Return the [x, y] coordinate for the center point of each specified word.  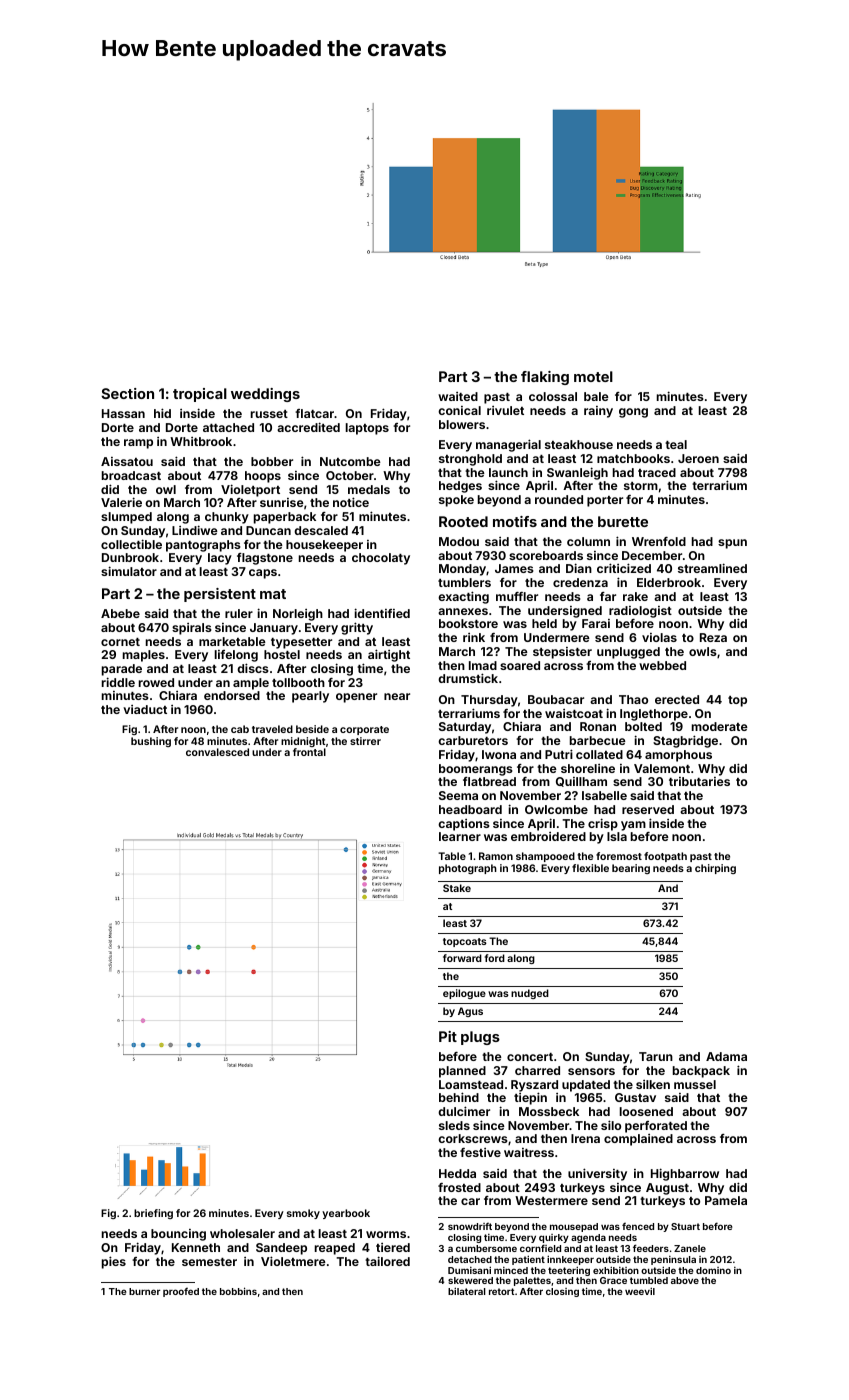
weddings [265, 395]
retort [502, 1291]
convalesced [217, 752]
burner [144, 1291]
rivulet [505, 410]
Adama [726, 1056]
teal [676, 444]
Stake [457, 888]
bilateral [467, 1291]
